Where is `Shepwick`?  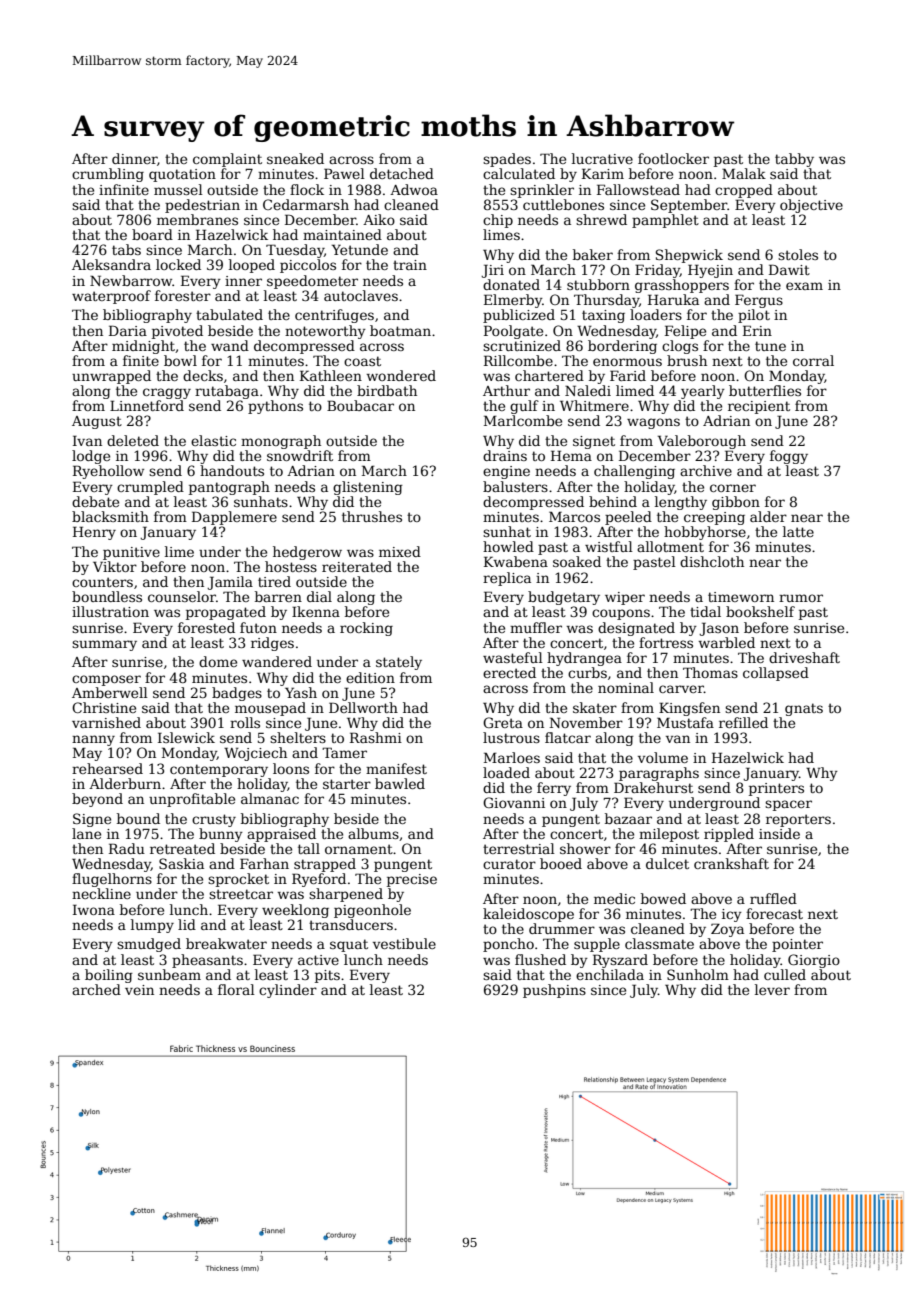 Shepwick is located at coordinates (689, 256).
